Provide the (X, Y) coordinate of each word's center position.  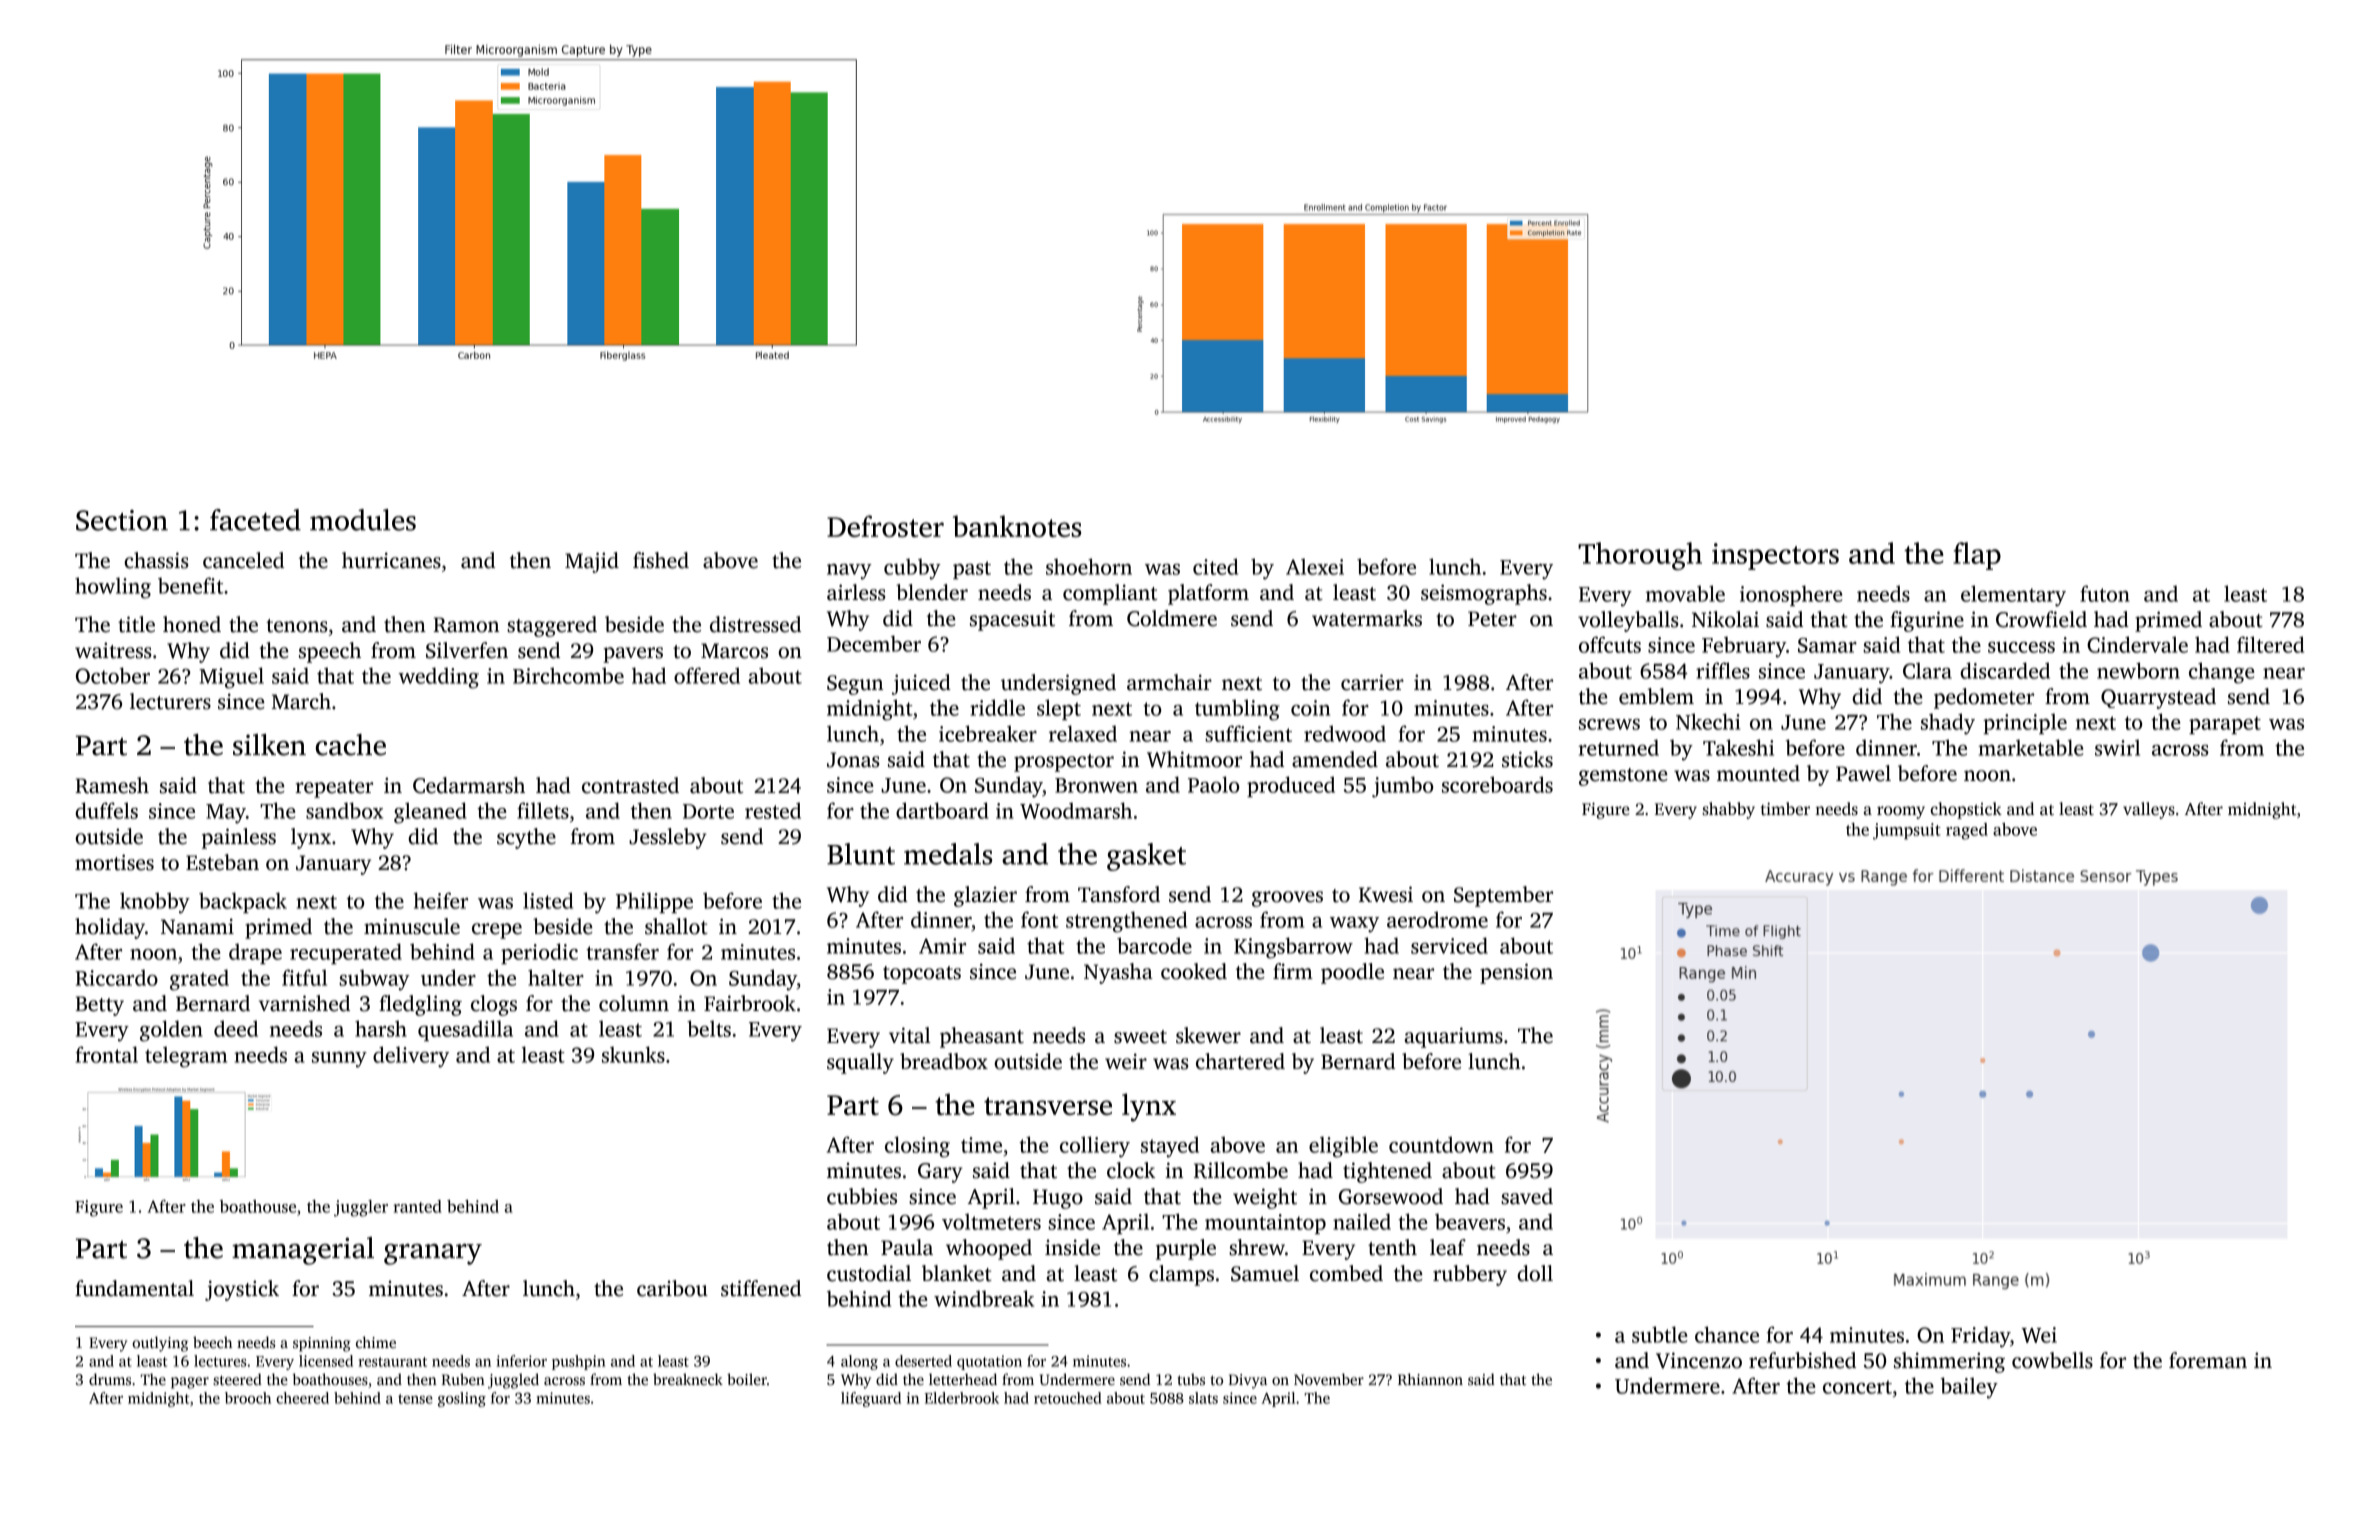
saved (1527, 1196)
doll (1535, 1273)
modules (363, 520)
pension (1516, 973)
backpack (243, 902)
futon (2105, 593)
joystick (242, 1290)
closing (917, 1147)
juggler (361, 1208)
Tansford (1119, 894)
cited (1215, 566)
